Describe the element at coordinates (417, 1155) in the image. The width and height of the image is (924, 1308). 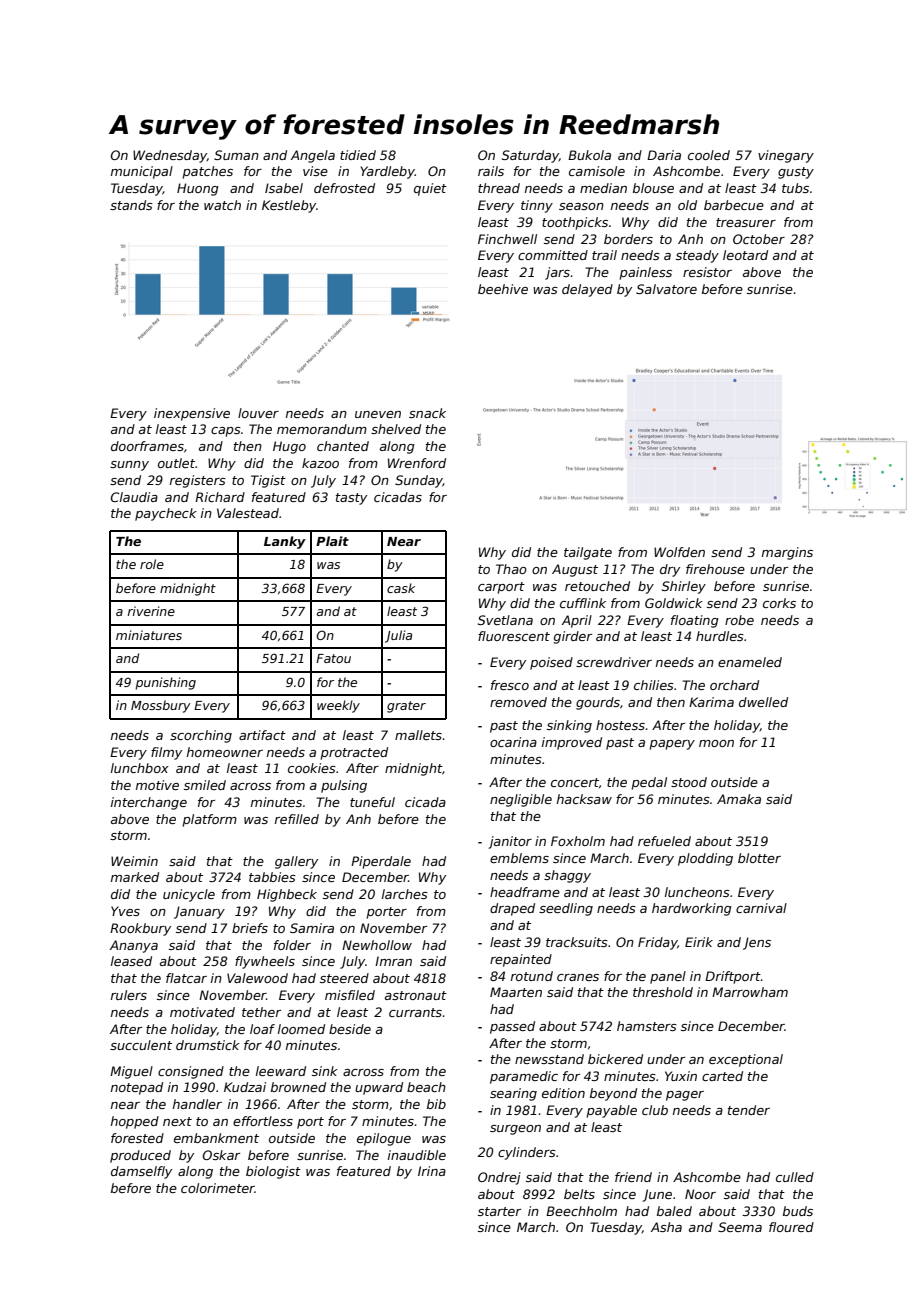
I see `inaudible` at that location.
